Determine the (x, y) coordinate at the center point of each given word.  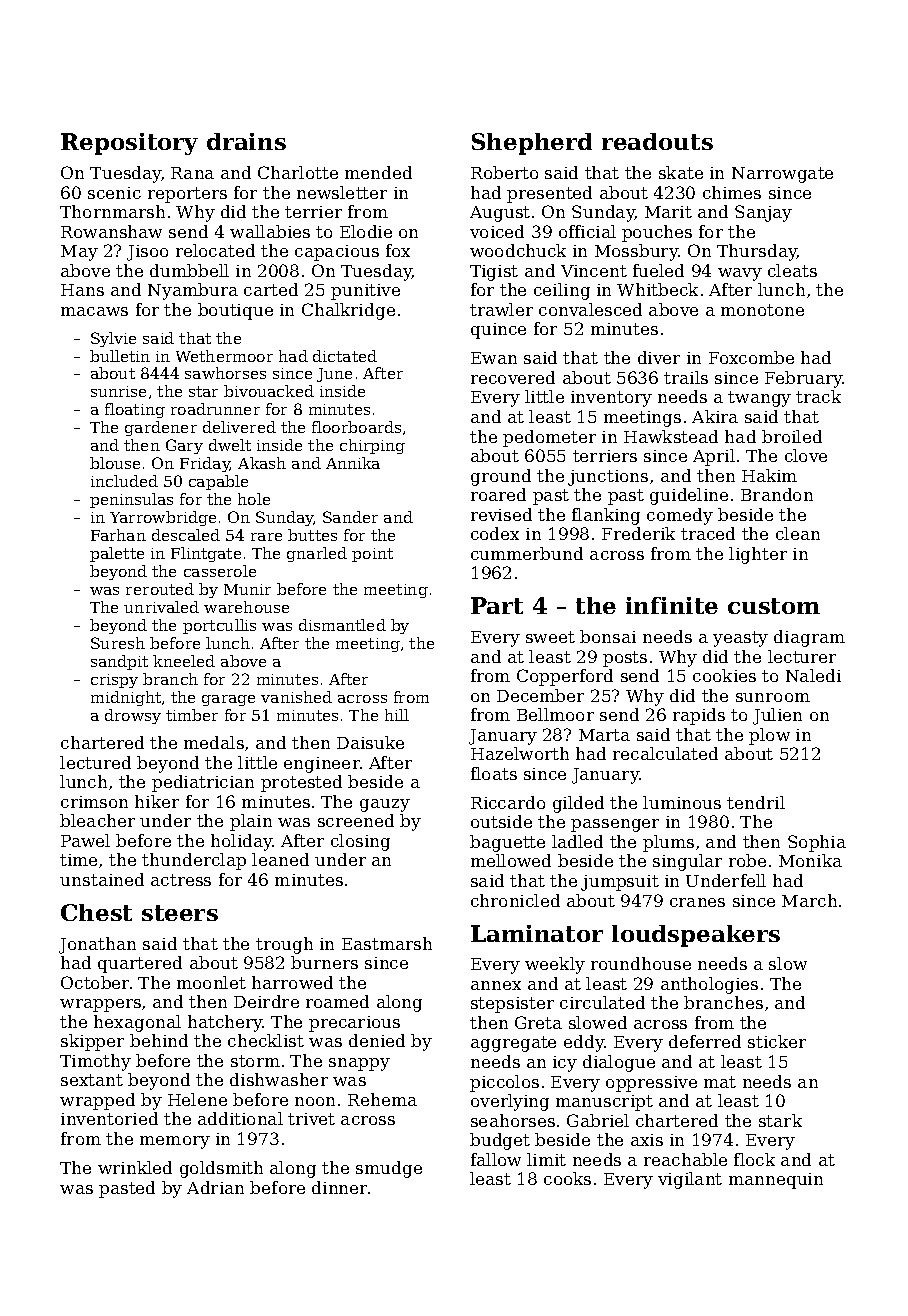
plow (769, 736)
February (804, 379)
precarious (354, 1024)
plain (251, 822)
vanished (296, 697)
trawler (501, 309)
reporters (187, 195)
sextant (92, 1080)
